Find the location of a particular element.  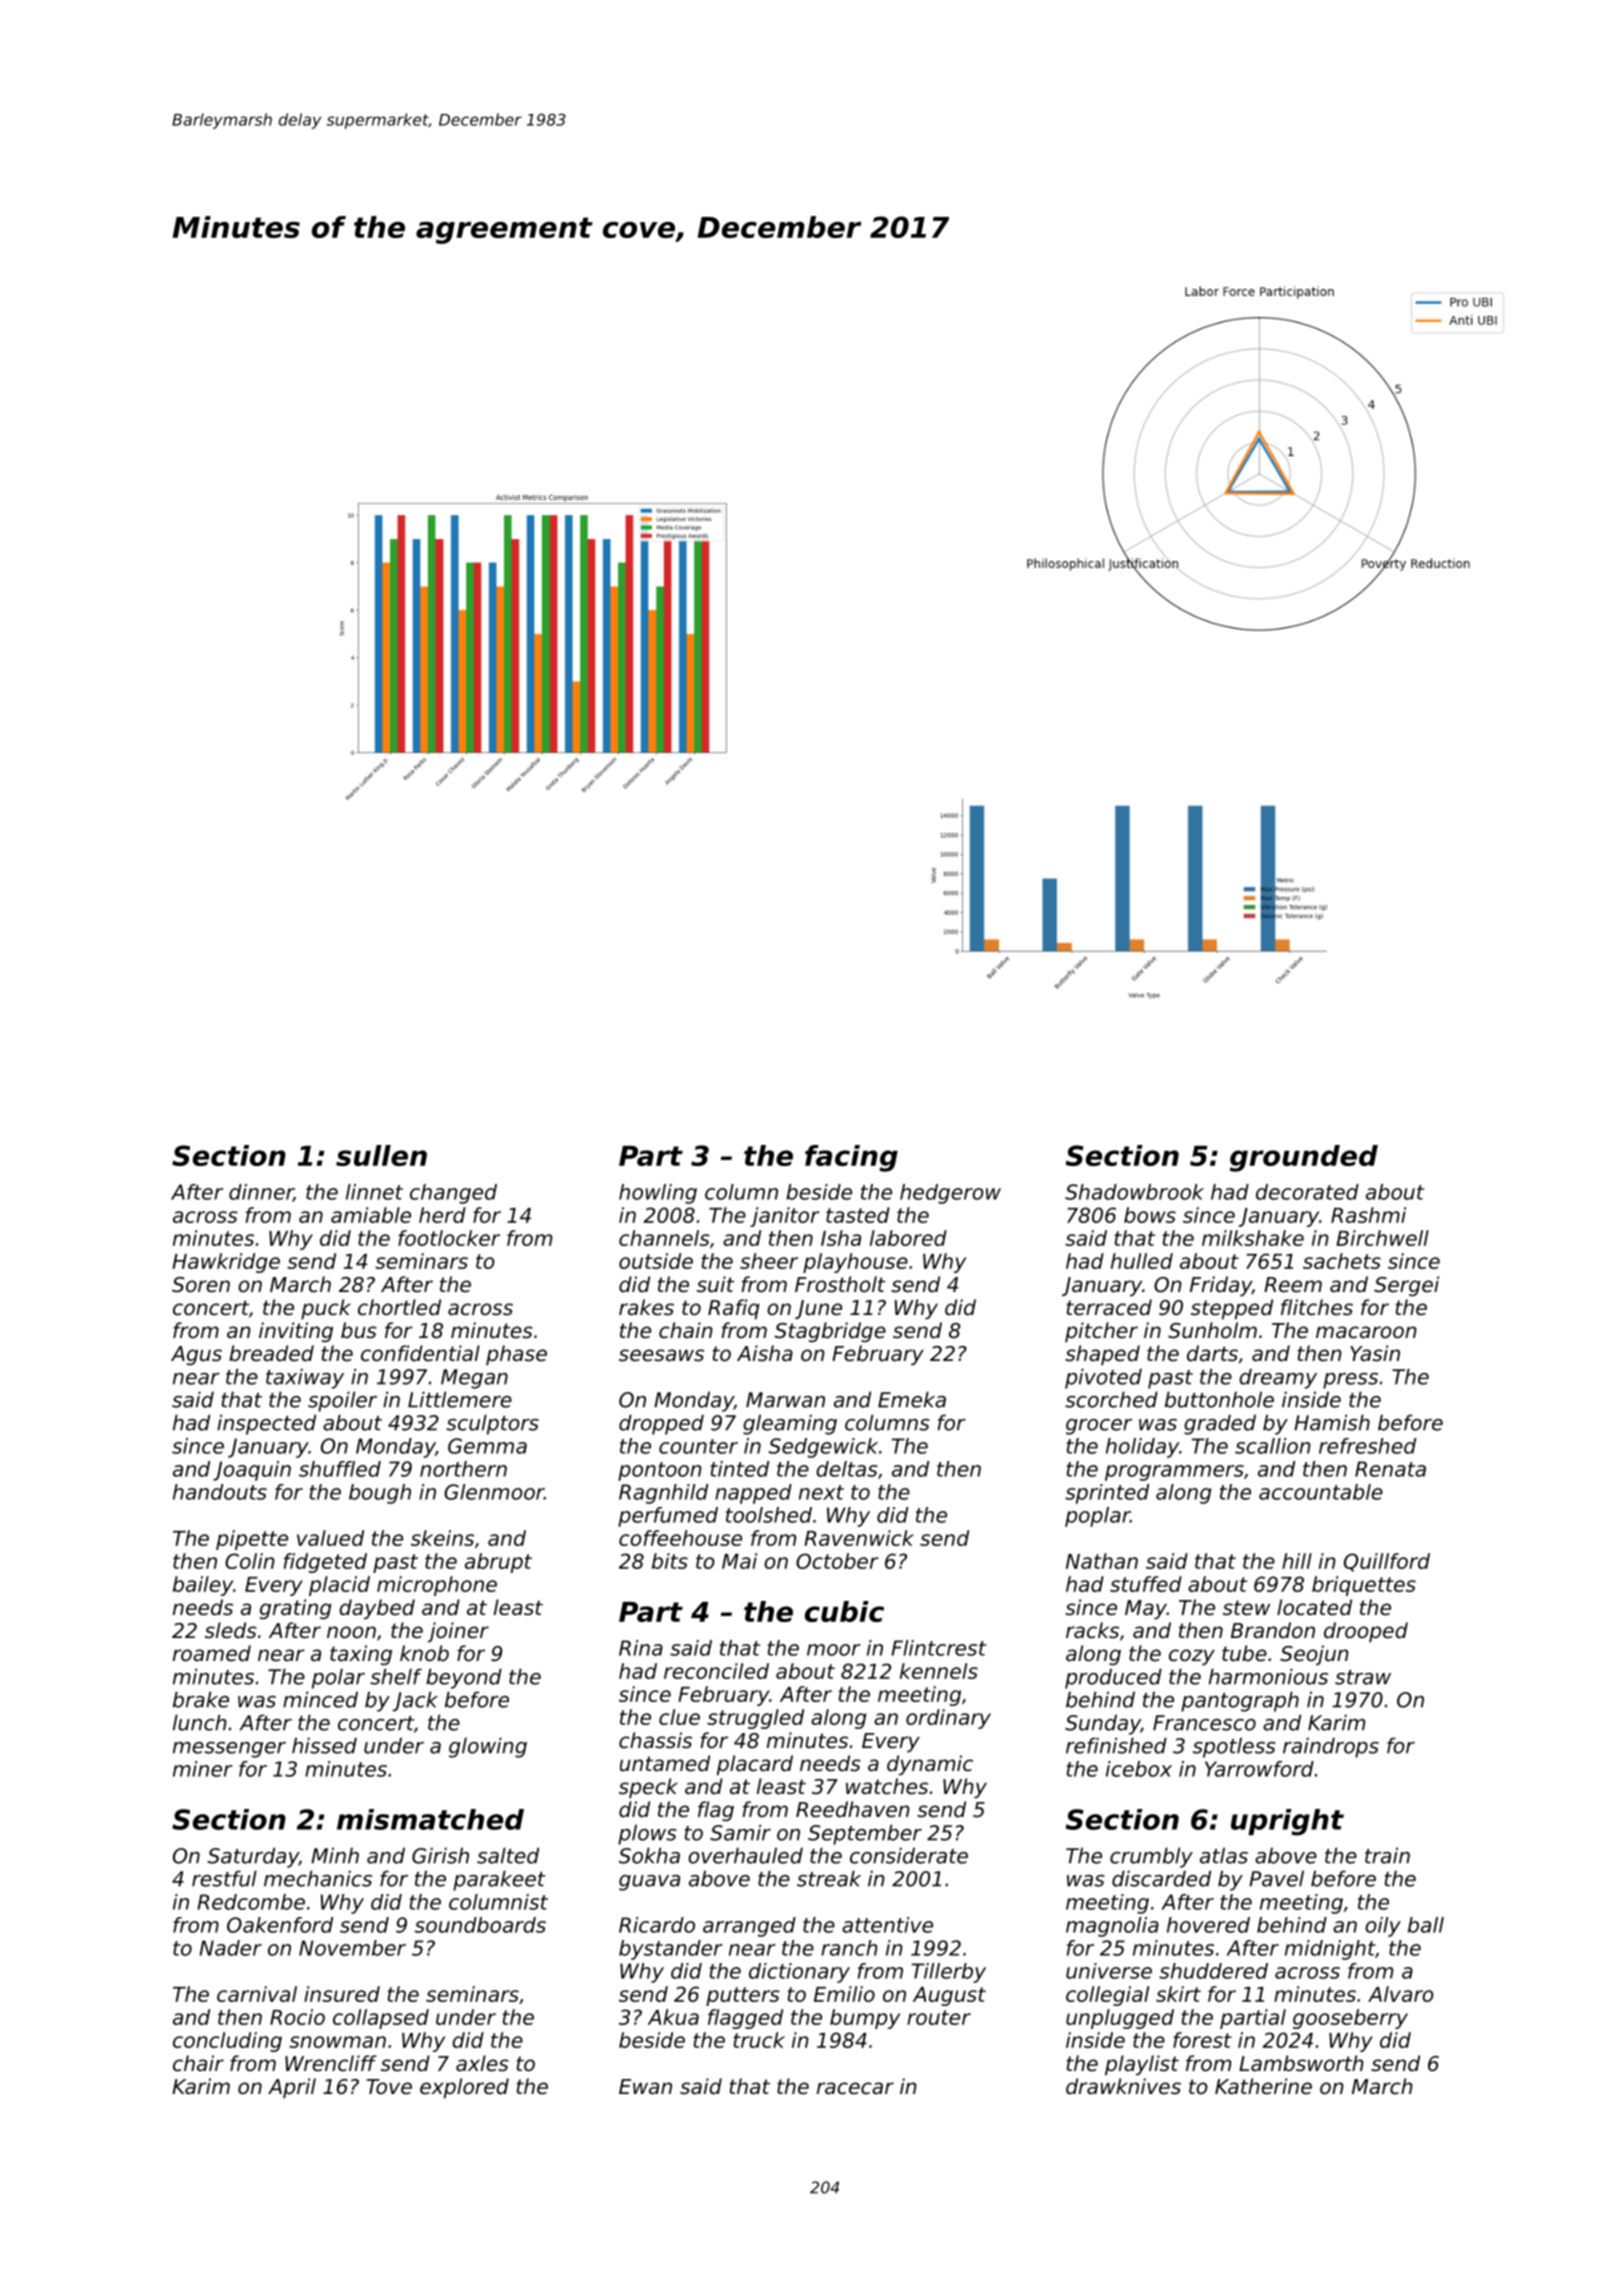

facing is located at coordinates (851, 1158).
